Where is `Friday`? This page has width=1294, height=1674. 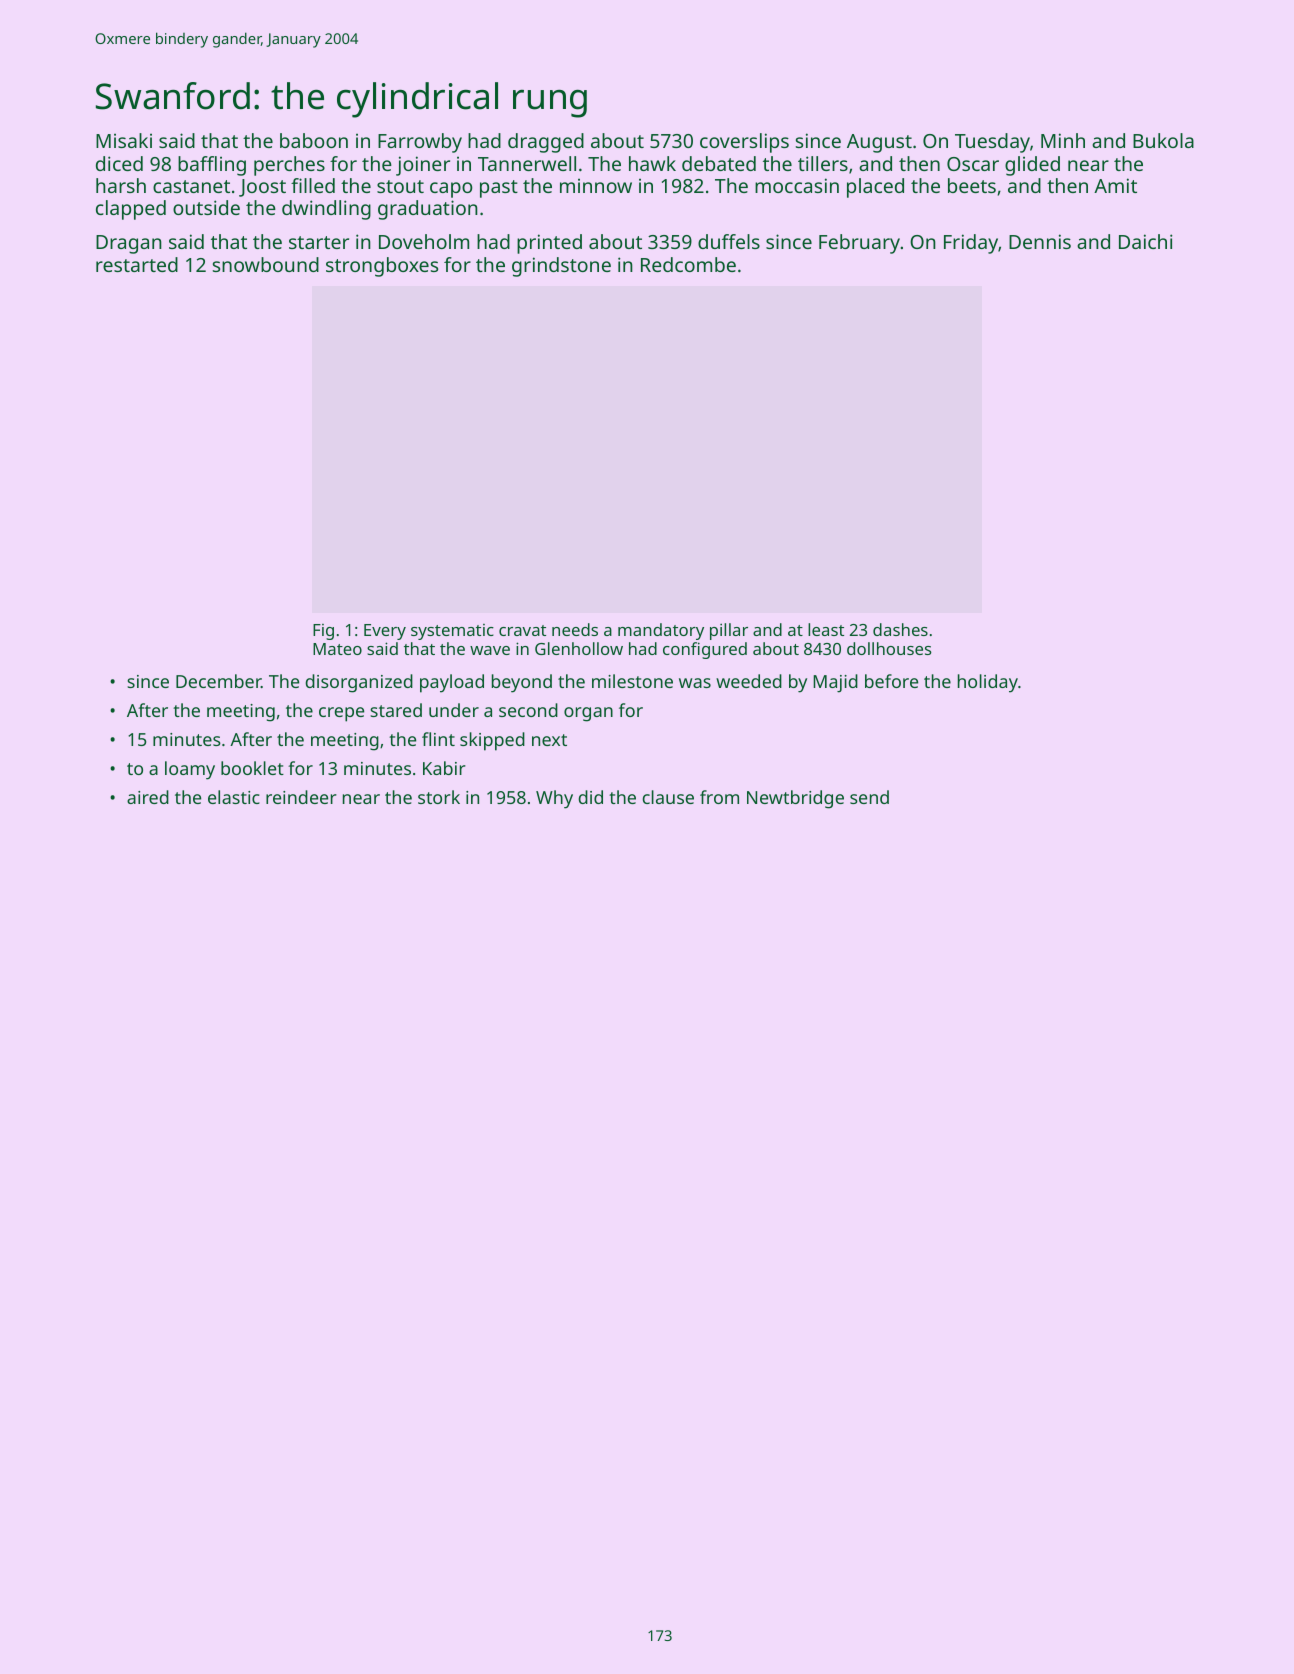 Friday is located at coordinates (971, 244).
